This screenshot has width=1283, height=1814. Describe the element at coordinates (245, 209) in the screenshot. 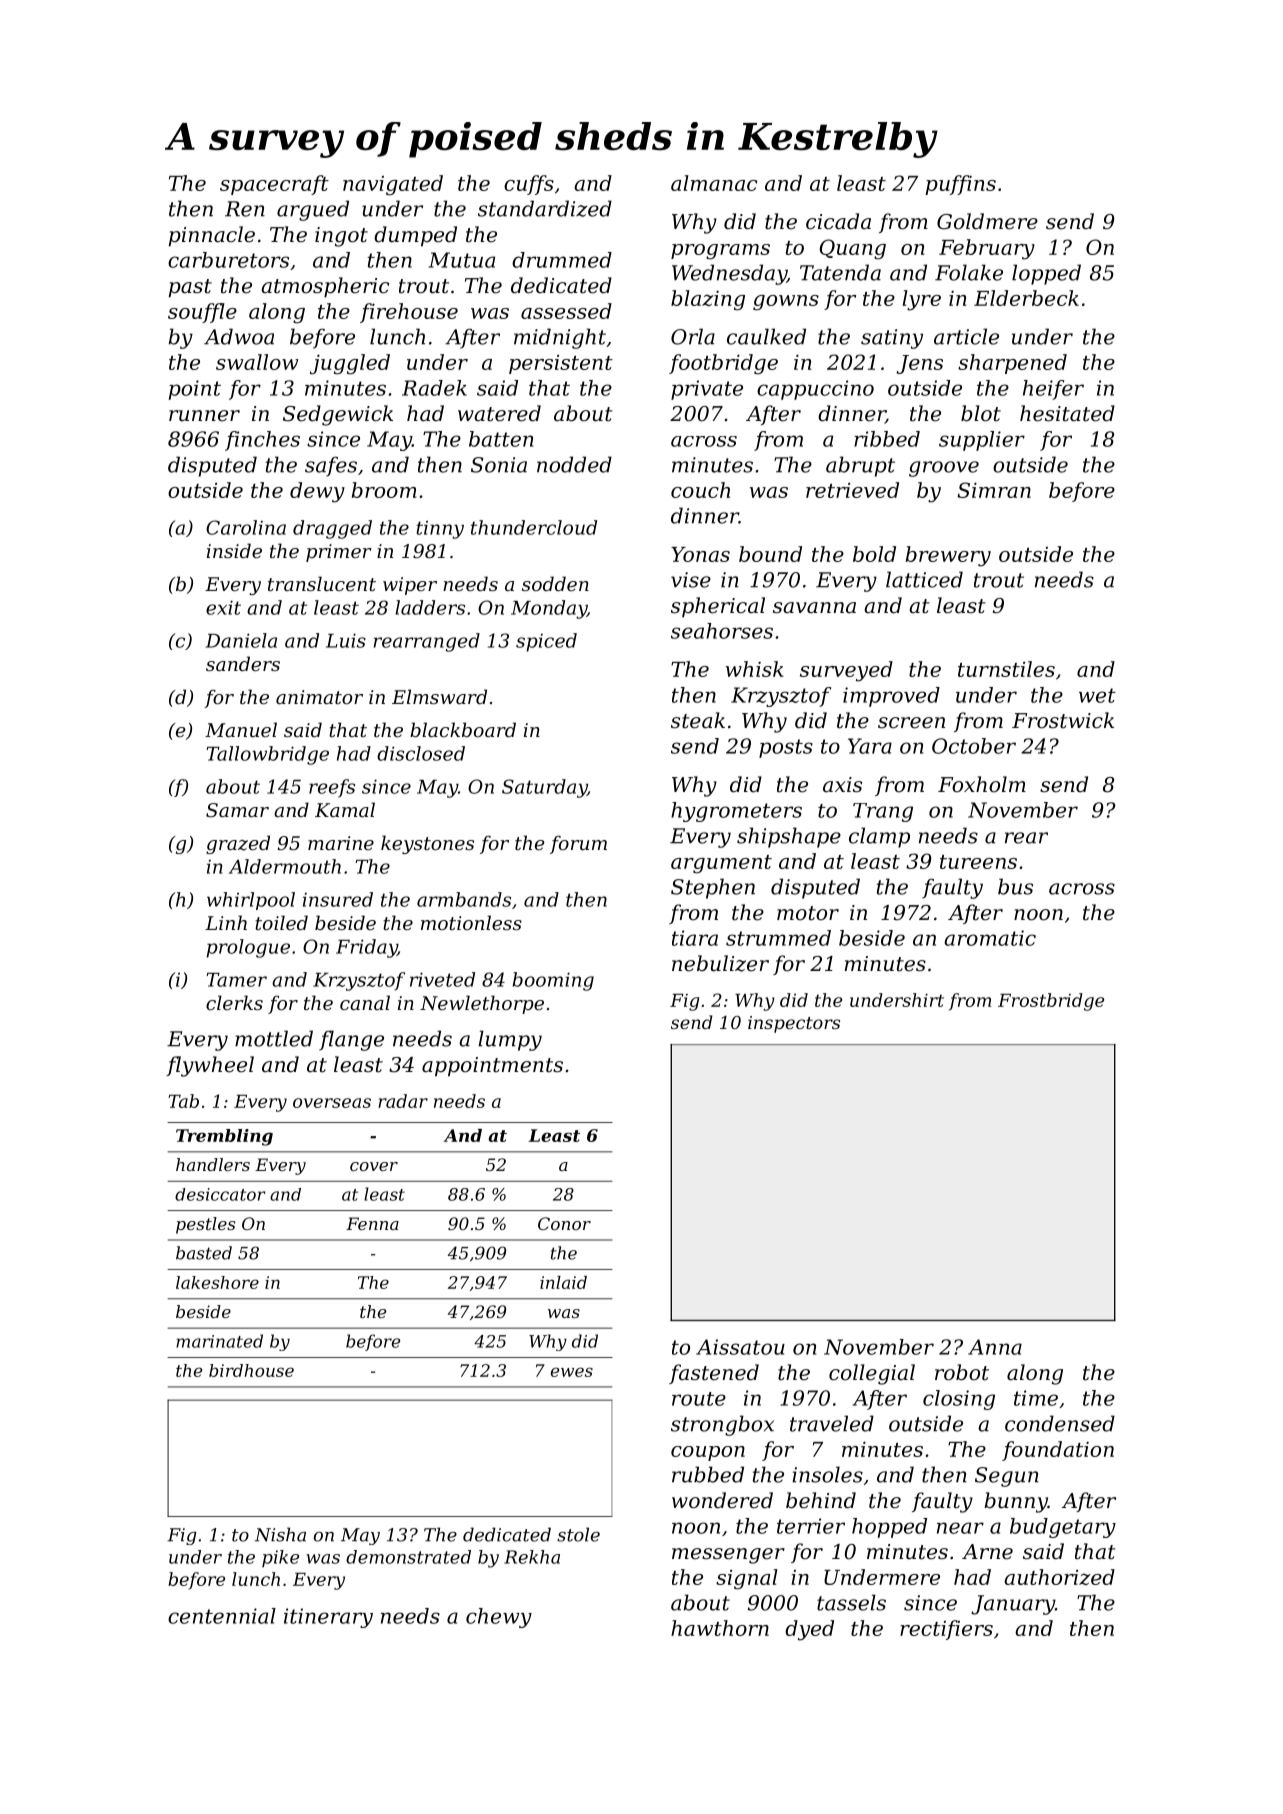

I see `Ren` at that location.
